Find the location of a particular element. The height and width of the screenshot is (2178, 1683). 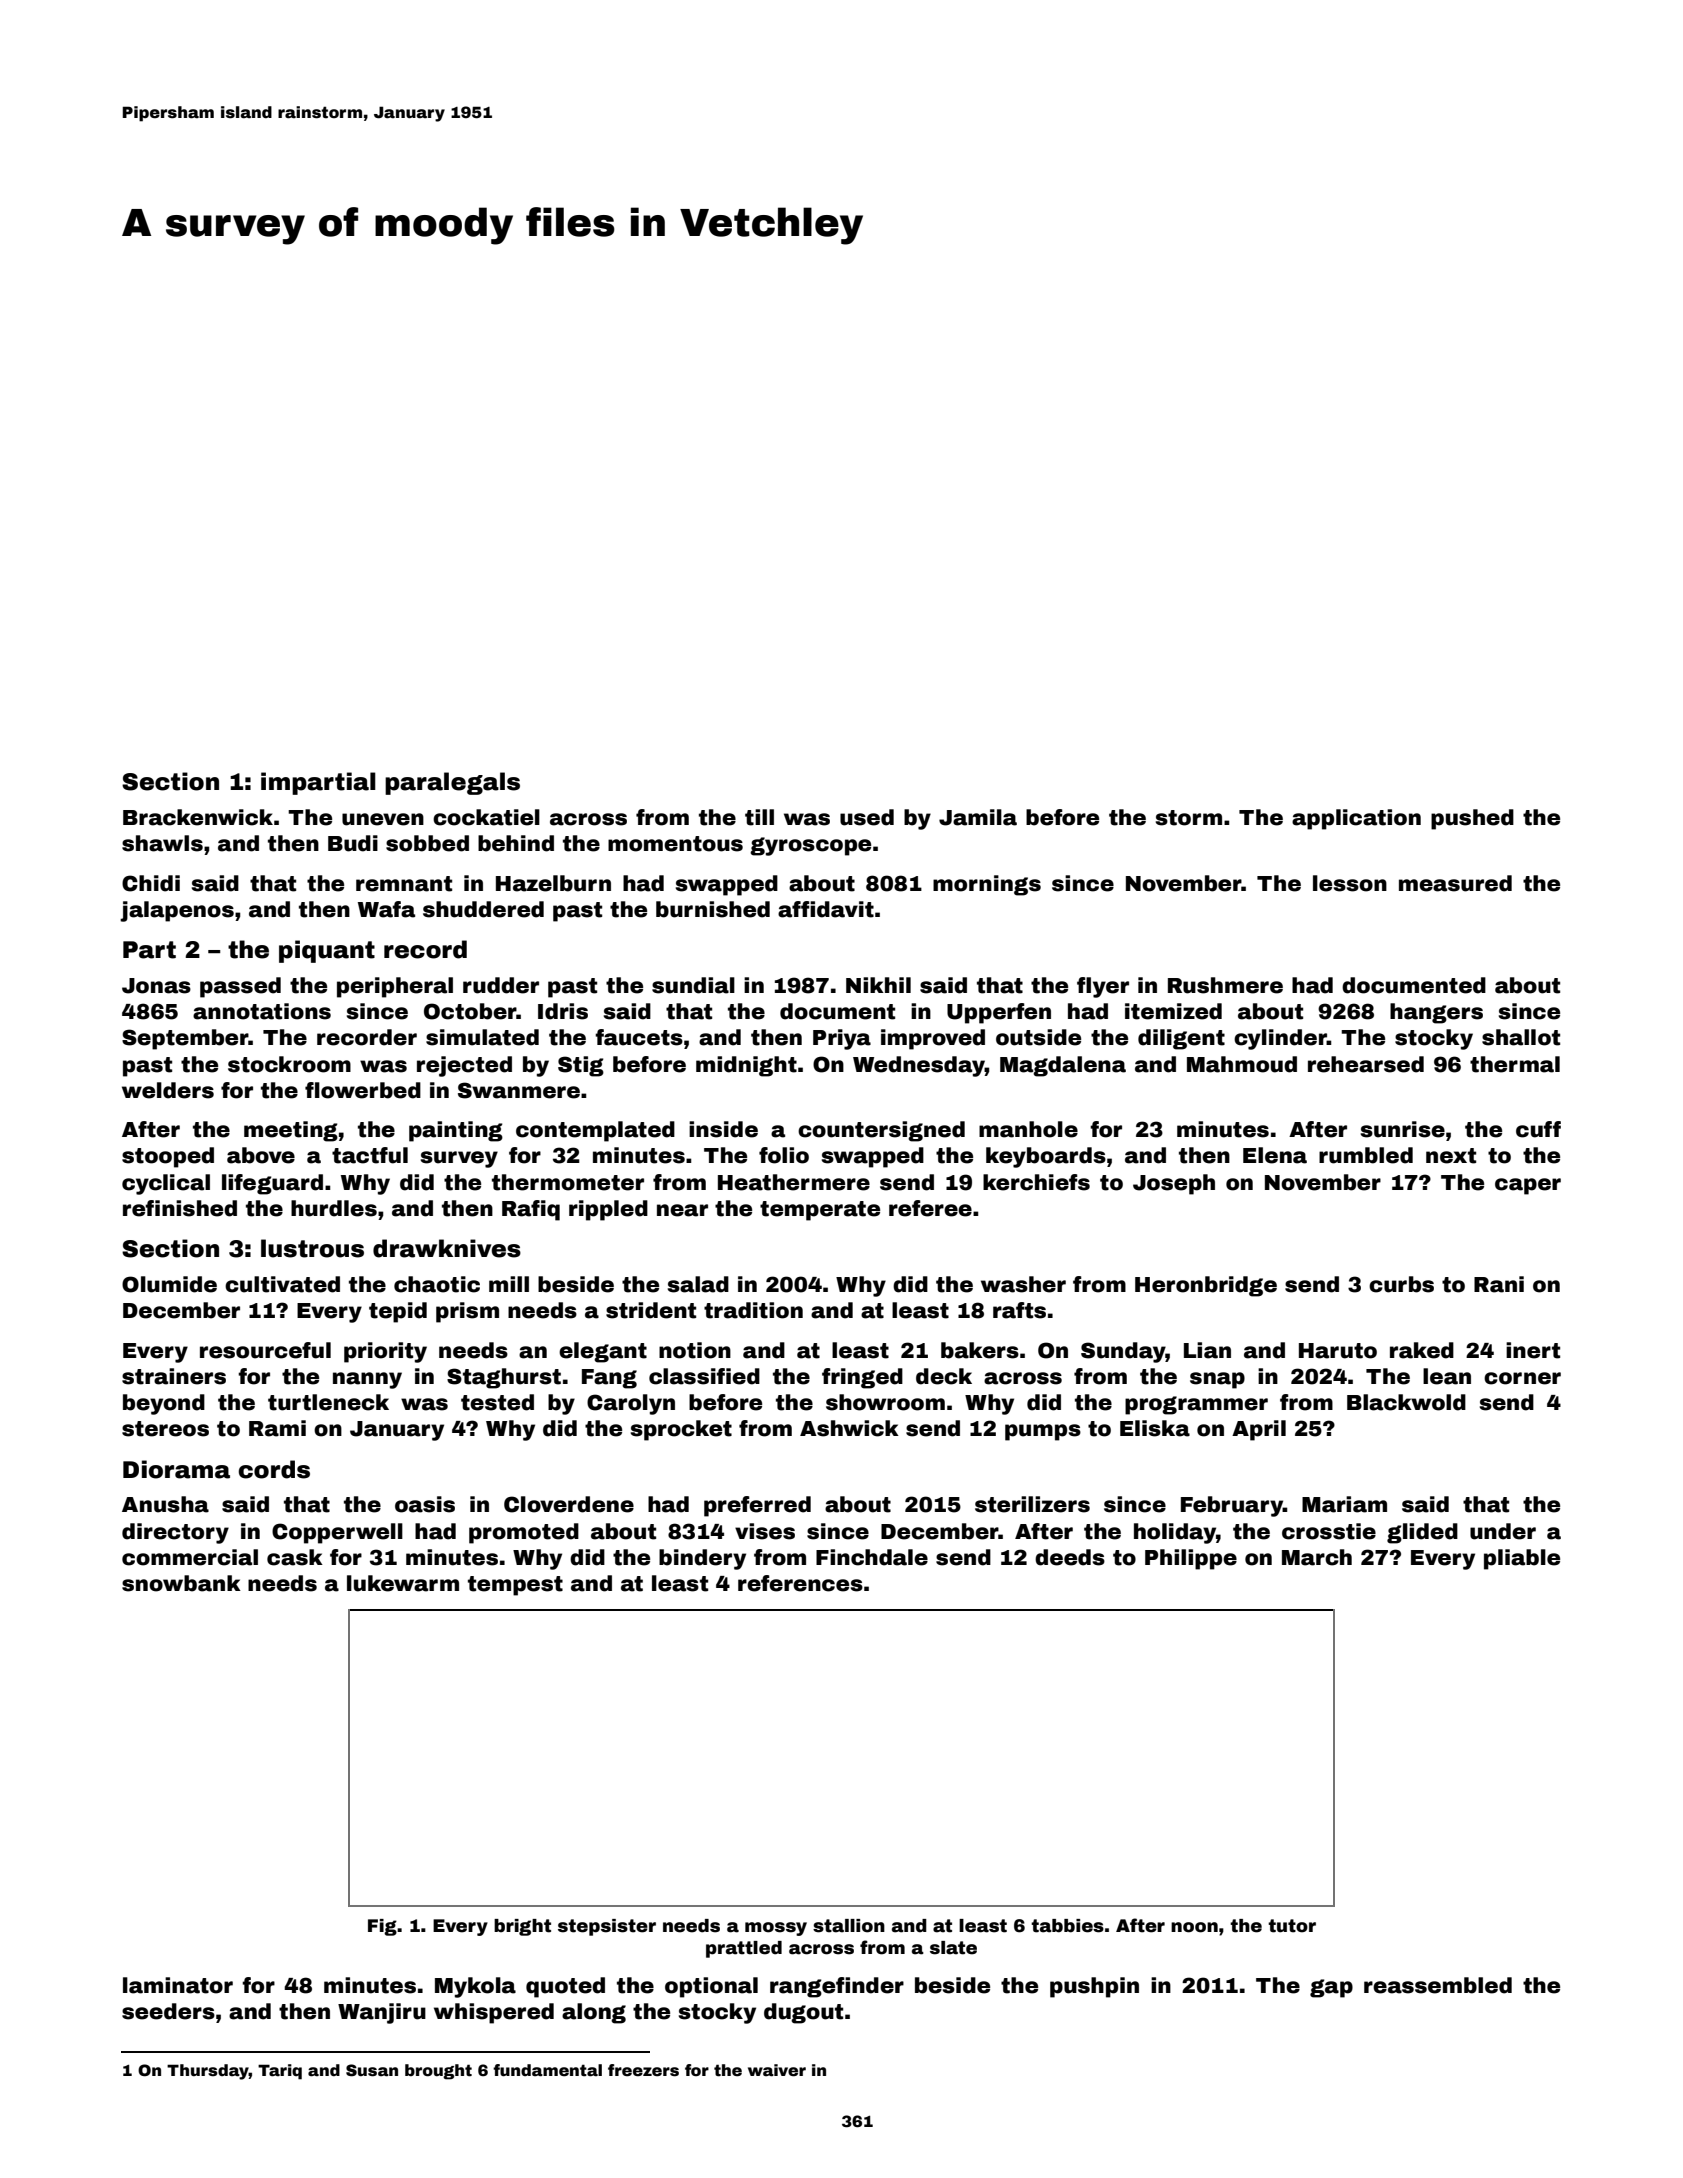

optional is located at coordinates (711, 1987).
